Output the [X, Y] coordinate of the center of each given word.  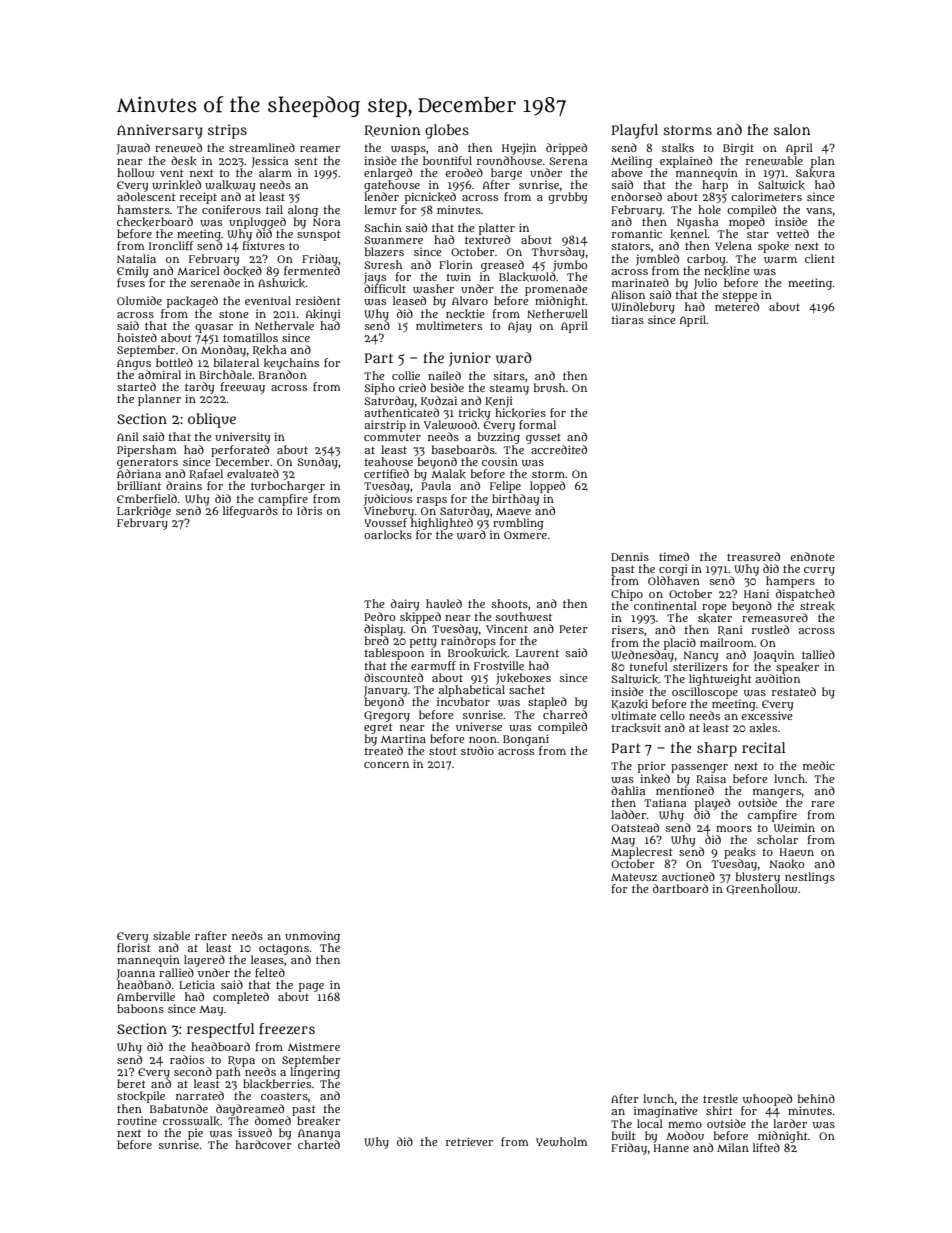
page [311, 987]
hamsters [143, 209]
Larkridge [144, 512]
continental [665, 605]
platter [497, 229]
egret [378, 728]
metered [737, 306]
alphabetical [472, 691]
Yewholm [561, 1141]
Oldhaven [674, 580]
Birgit [738, 149]
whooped [767, 1100]
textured [487, 239]
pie [195, 1134]
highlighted [442, 524]
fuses [131, 282]
